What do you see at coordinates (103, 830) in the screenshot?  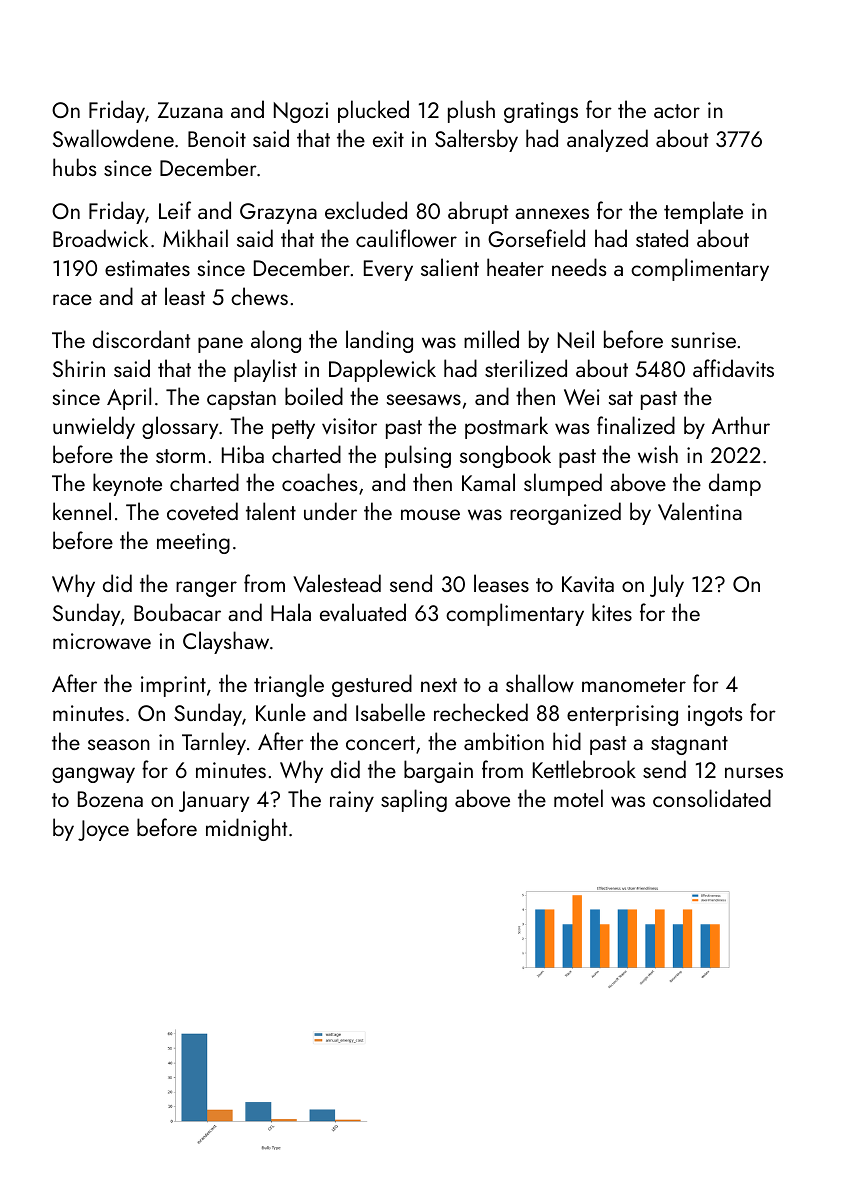 I see `Joyce` at bounding box center [103, 830].
